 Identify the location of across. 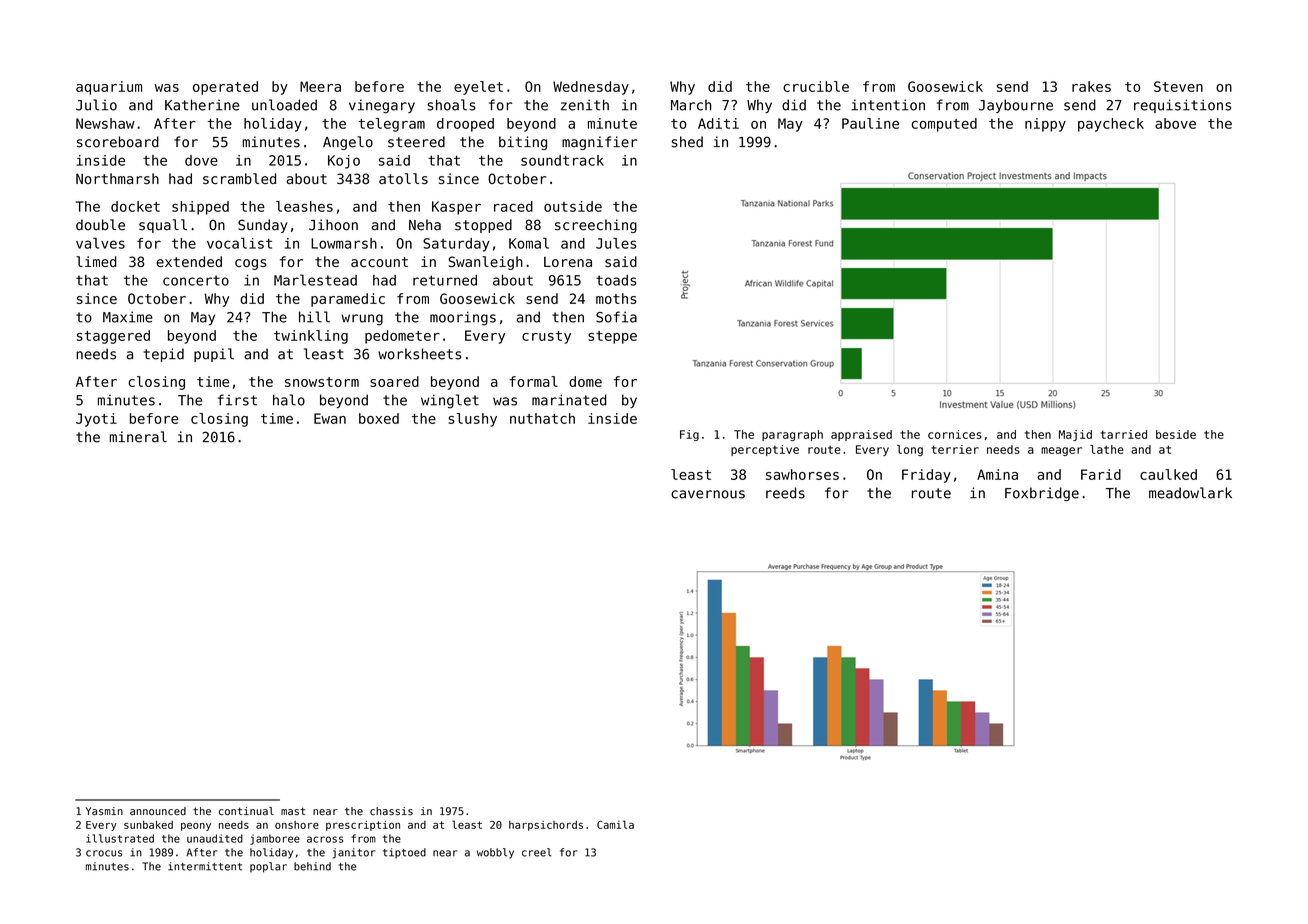
(325, 839).
